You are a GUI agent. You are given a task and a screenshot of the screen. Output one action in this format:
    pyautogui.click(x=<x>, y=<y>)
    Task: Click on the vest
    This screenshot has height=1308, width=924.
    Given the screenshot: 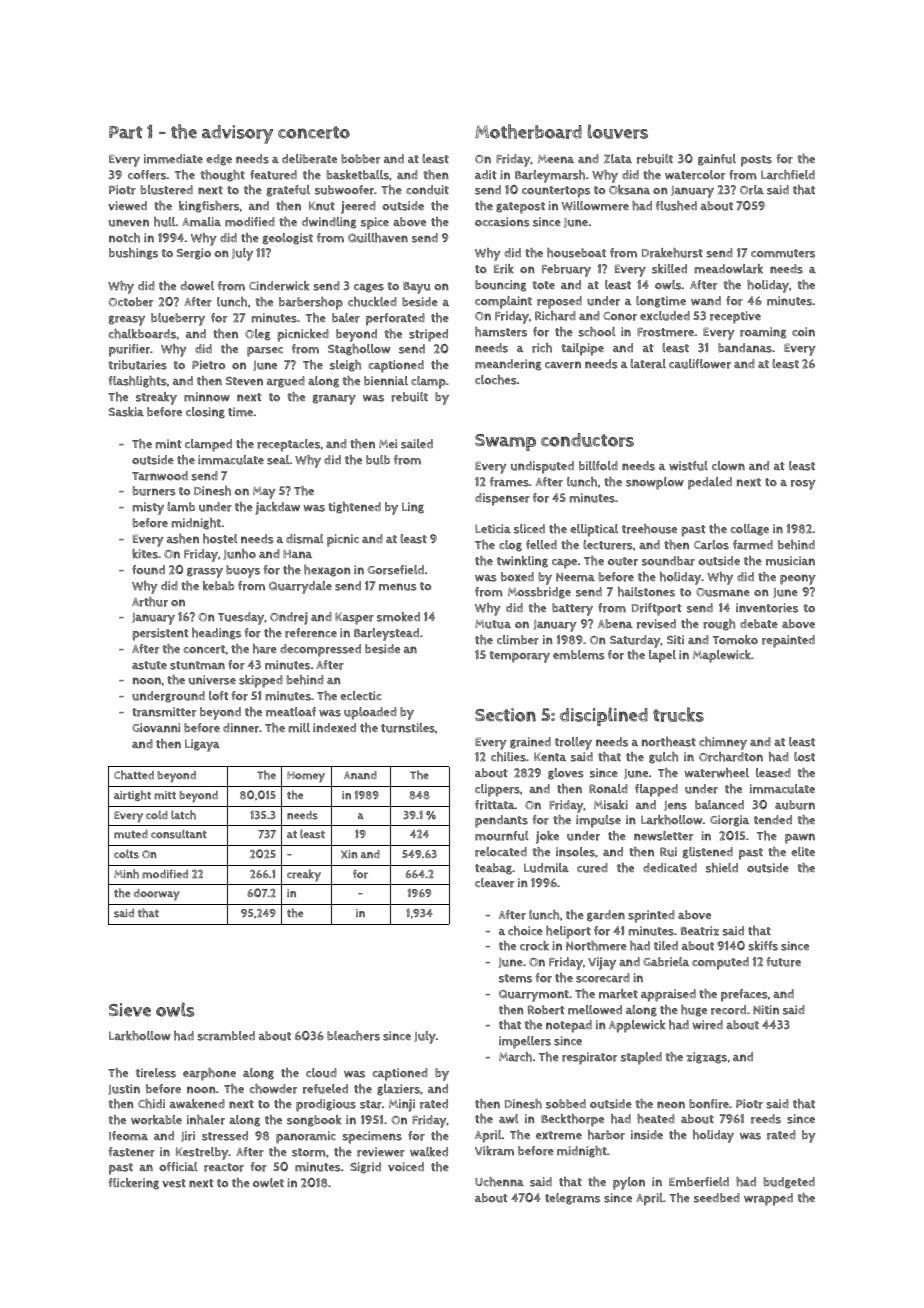 What is the action you would take?
    pyautogui.click(x=174, y=1183)
